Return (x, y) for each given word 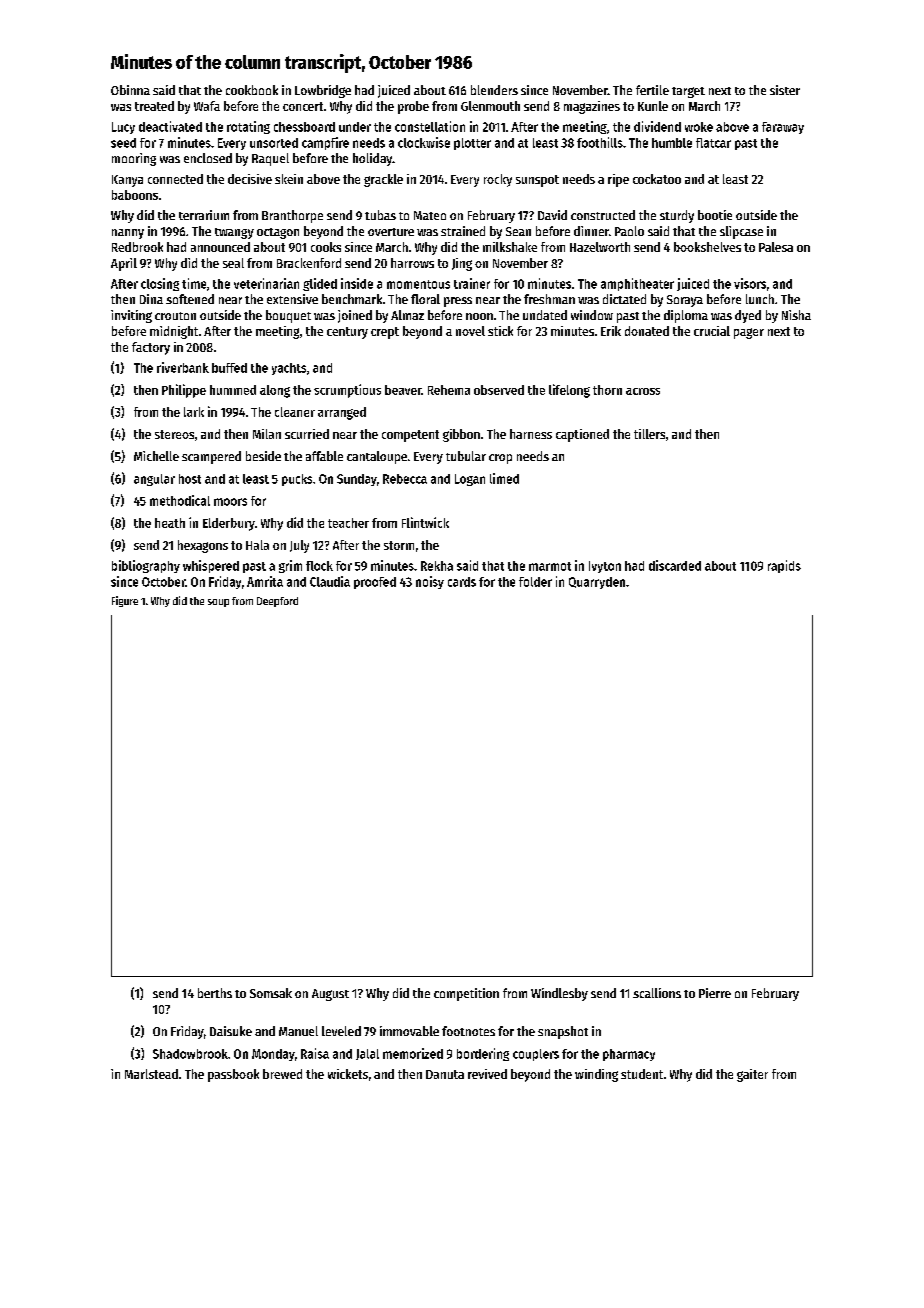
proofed (375, 583)
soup (218, 603)
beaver (403, 390)
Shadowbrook (190, 1054)
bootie (715, 215)
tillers (649, 434)
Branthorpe (292, 216)
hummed (233, 390)
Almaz (407, 315)
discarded (675, 565)
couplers (536, 1055)
